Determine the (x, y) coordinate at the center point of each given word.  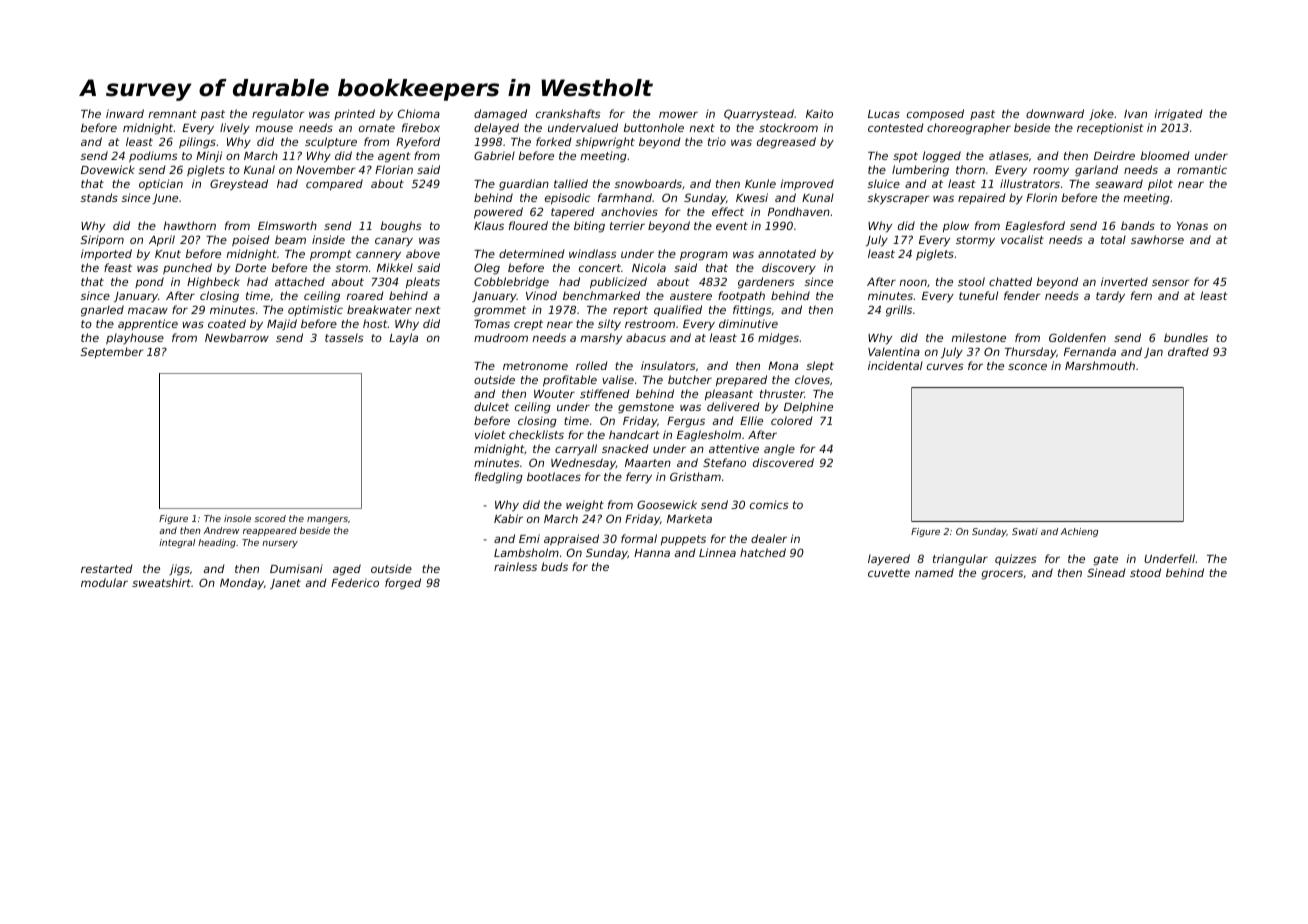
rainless (515, 566)
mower (678, 114)
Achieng (1079, 532)
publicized (618, 283)
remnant (173, 114)
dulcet (491, 406)
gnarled (102, 311)
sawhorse (1157, 239)
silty (609, 325)
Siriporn (102, 240)
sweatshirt (161, 582)
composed (935, 114)
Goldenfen (1077, 337)
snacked (625, 448)
